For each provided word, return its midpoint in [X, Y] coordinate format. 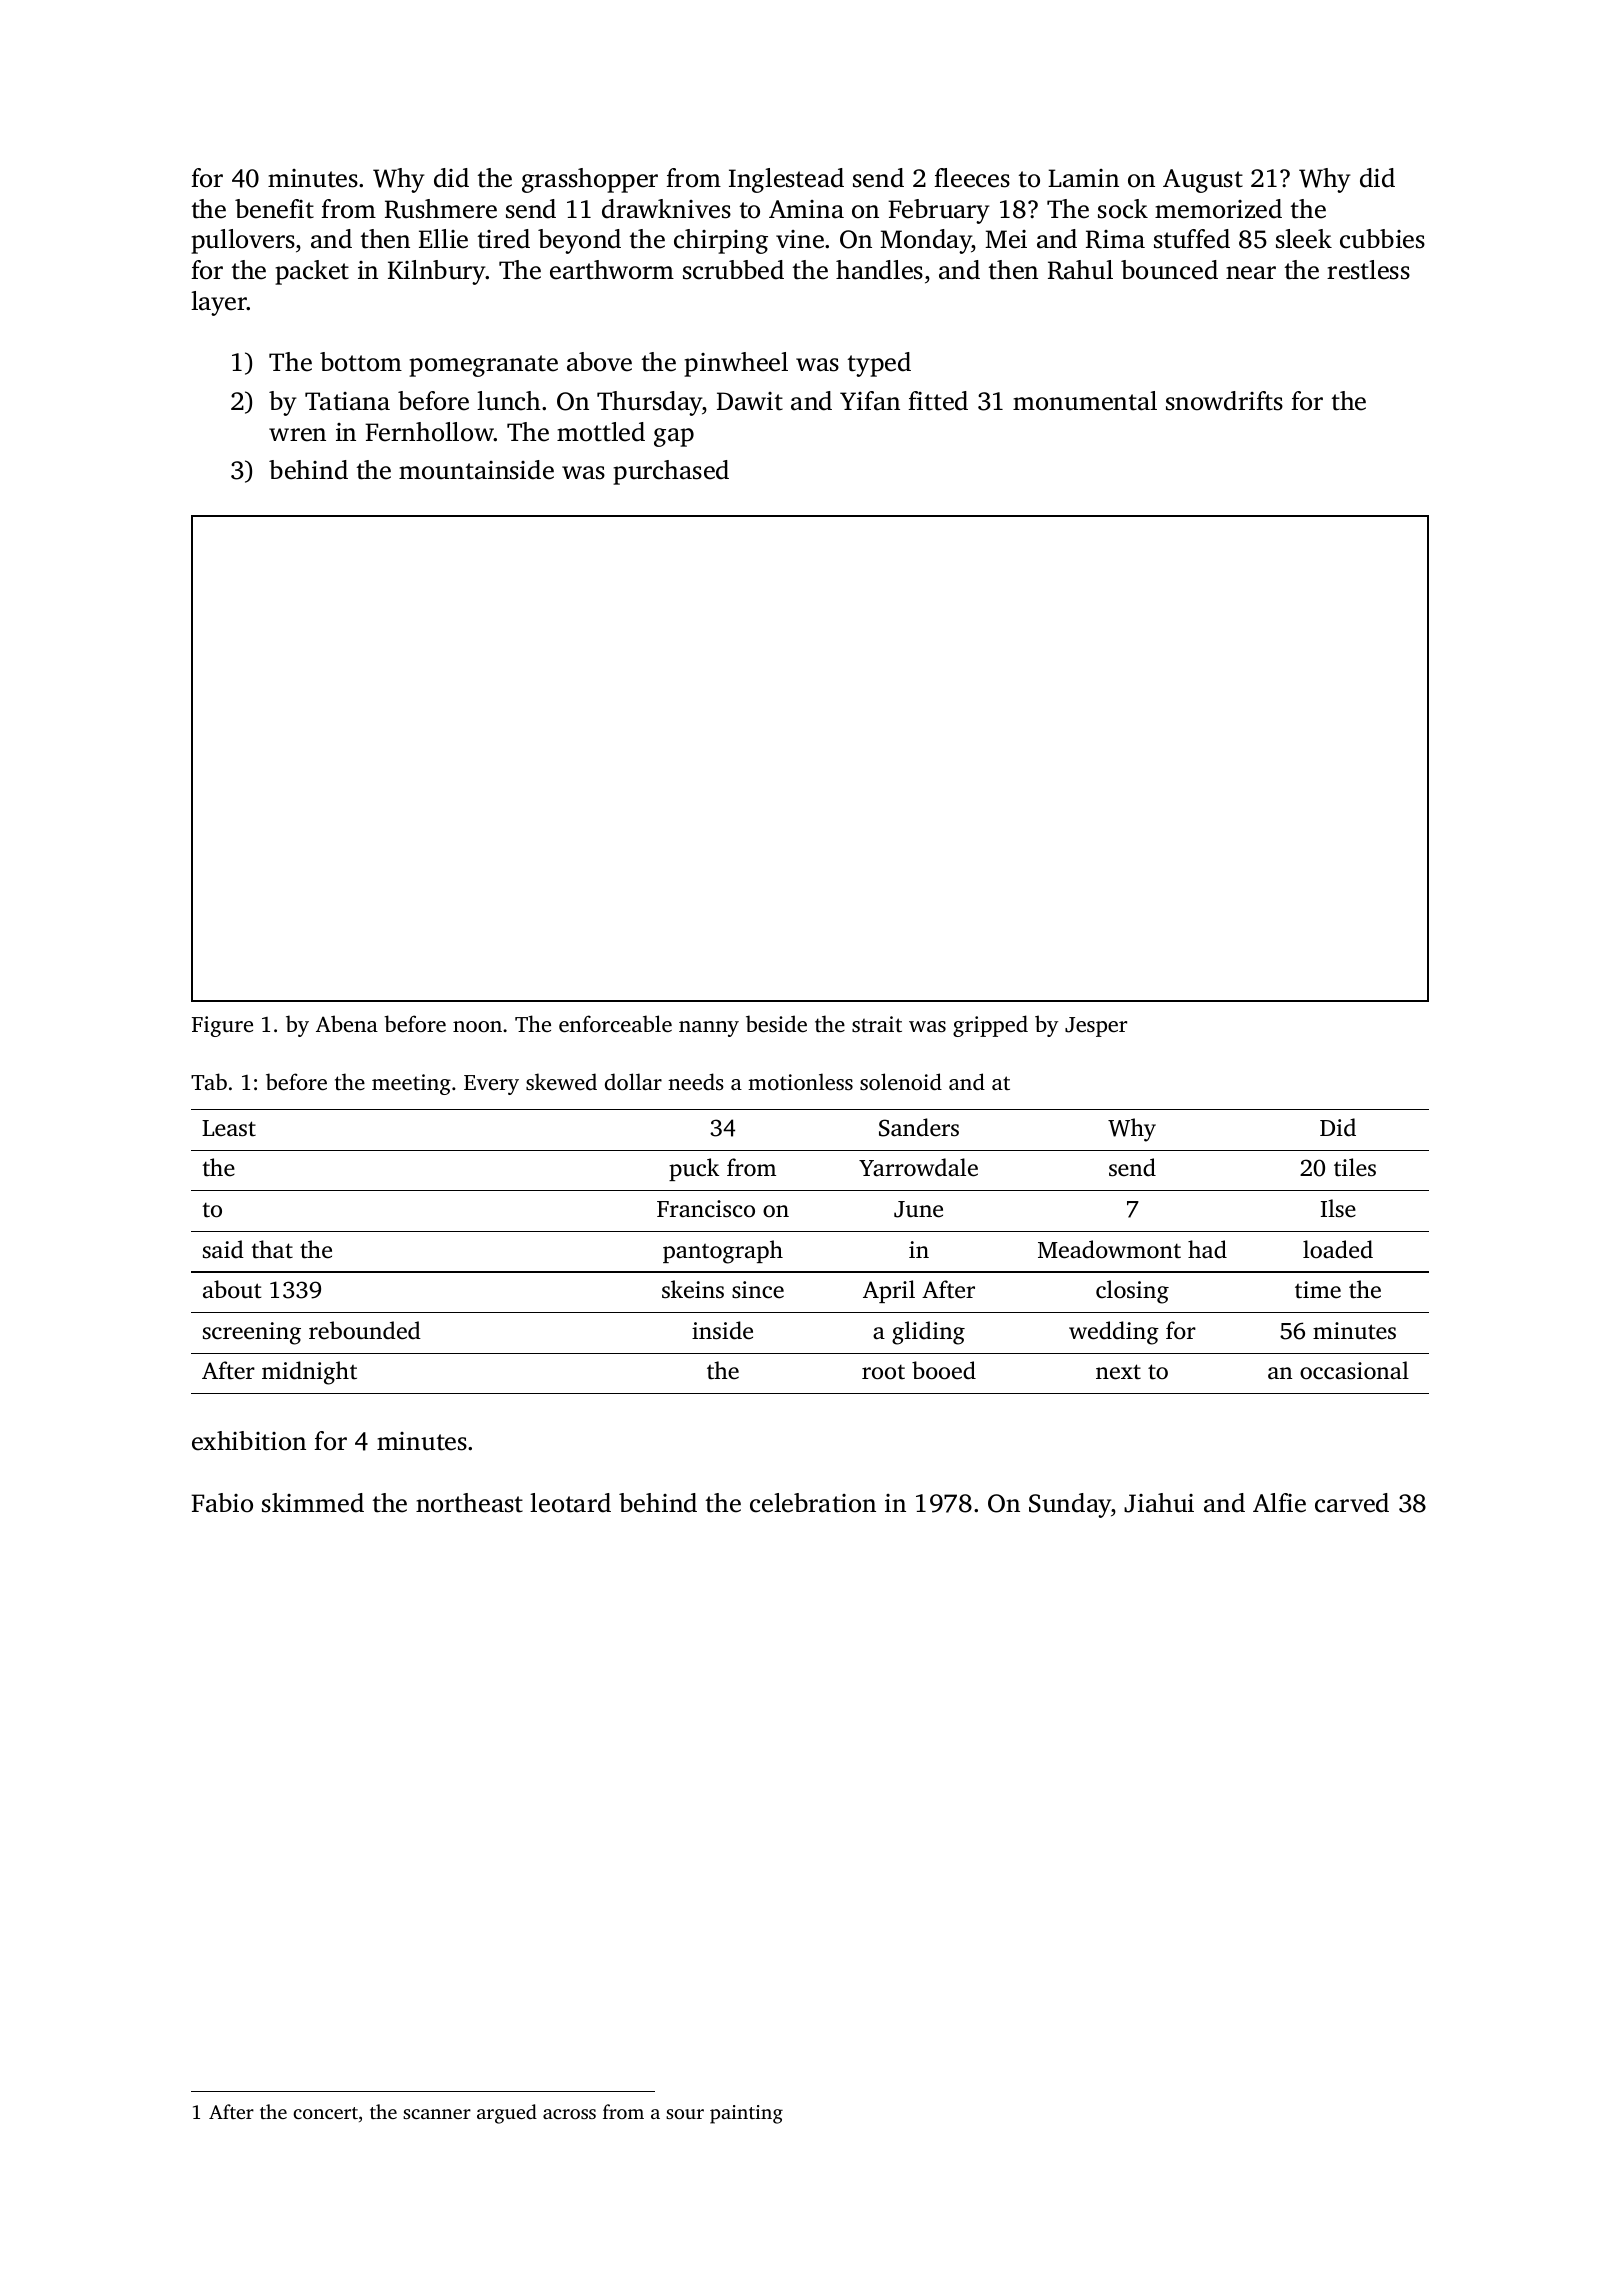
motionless [800, 1081]
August [1203, 181]
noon [477, 1026]
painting [746, 2114]
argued [507, 2114]
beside [776, 1023]
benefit [274, 209]
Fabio [222, 1503]
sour [685, 2114]
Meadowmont [1109, 1249]
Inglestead [786, 180]
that [272, 1249]
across [569, 2114]
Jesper [1096, 1027]
